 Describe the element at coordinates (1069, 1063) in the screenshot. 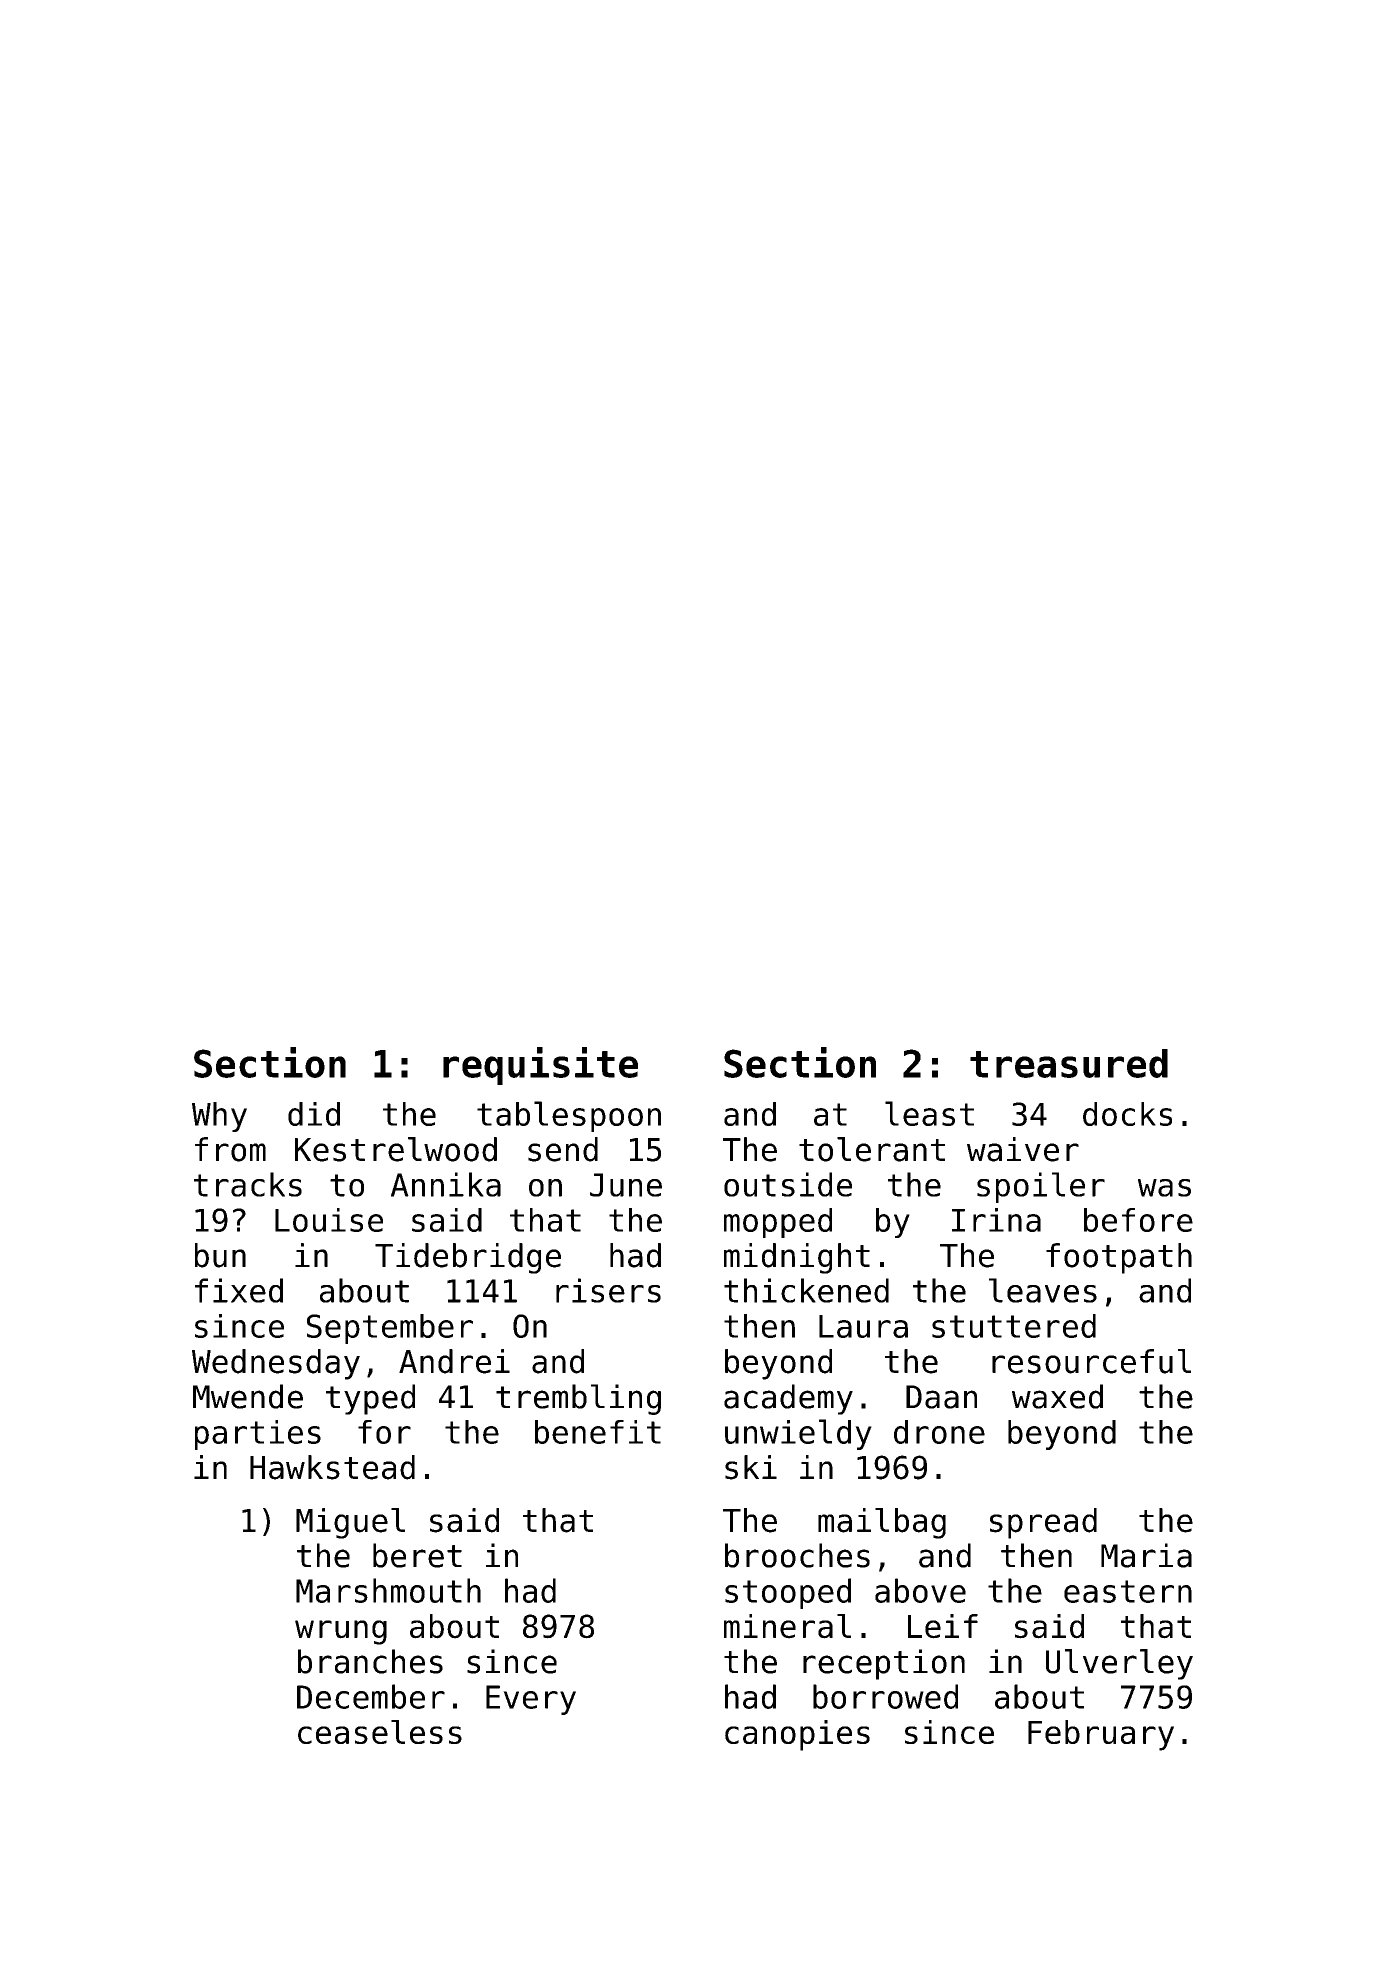

I see `treasured` at that location.
